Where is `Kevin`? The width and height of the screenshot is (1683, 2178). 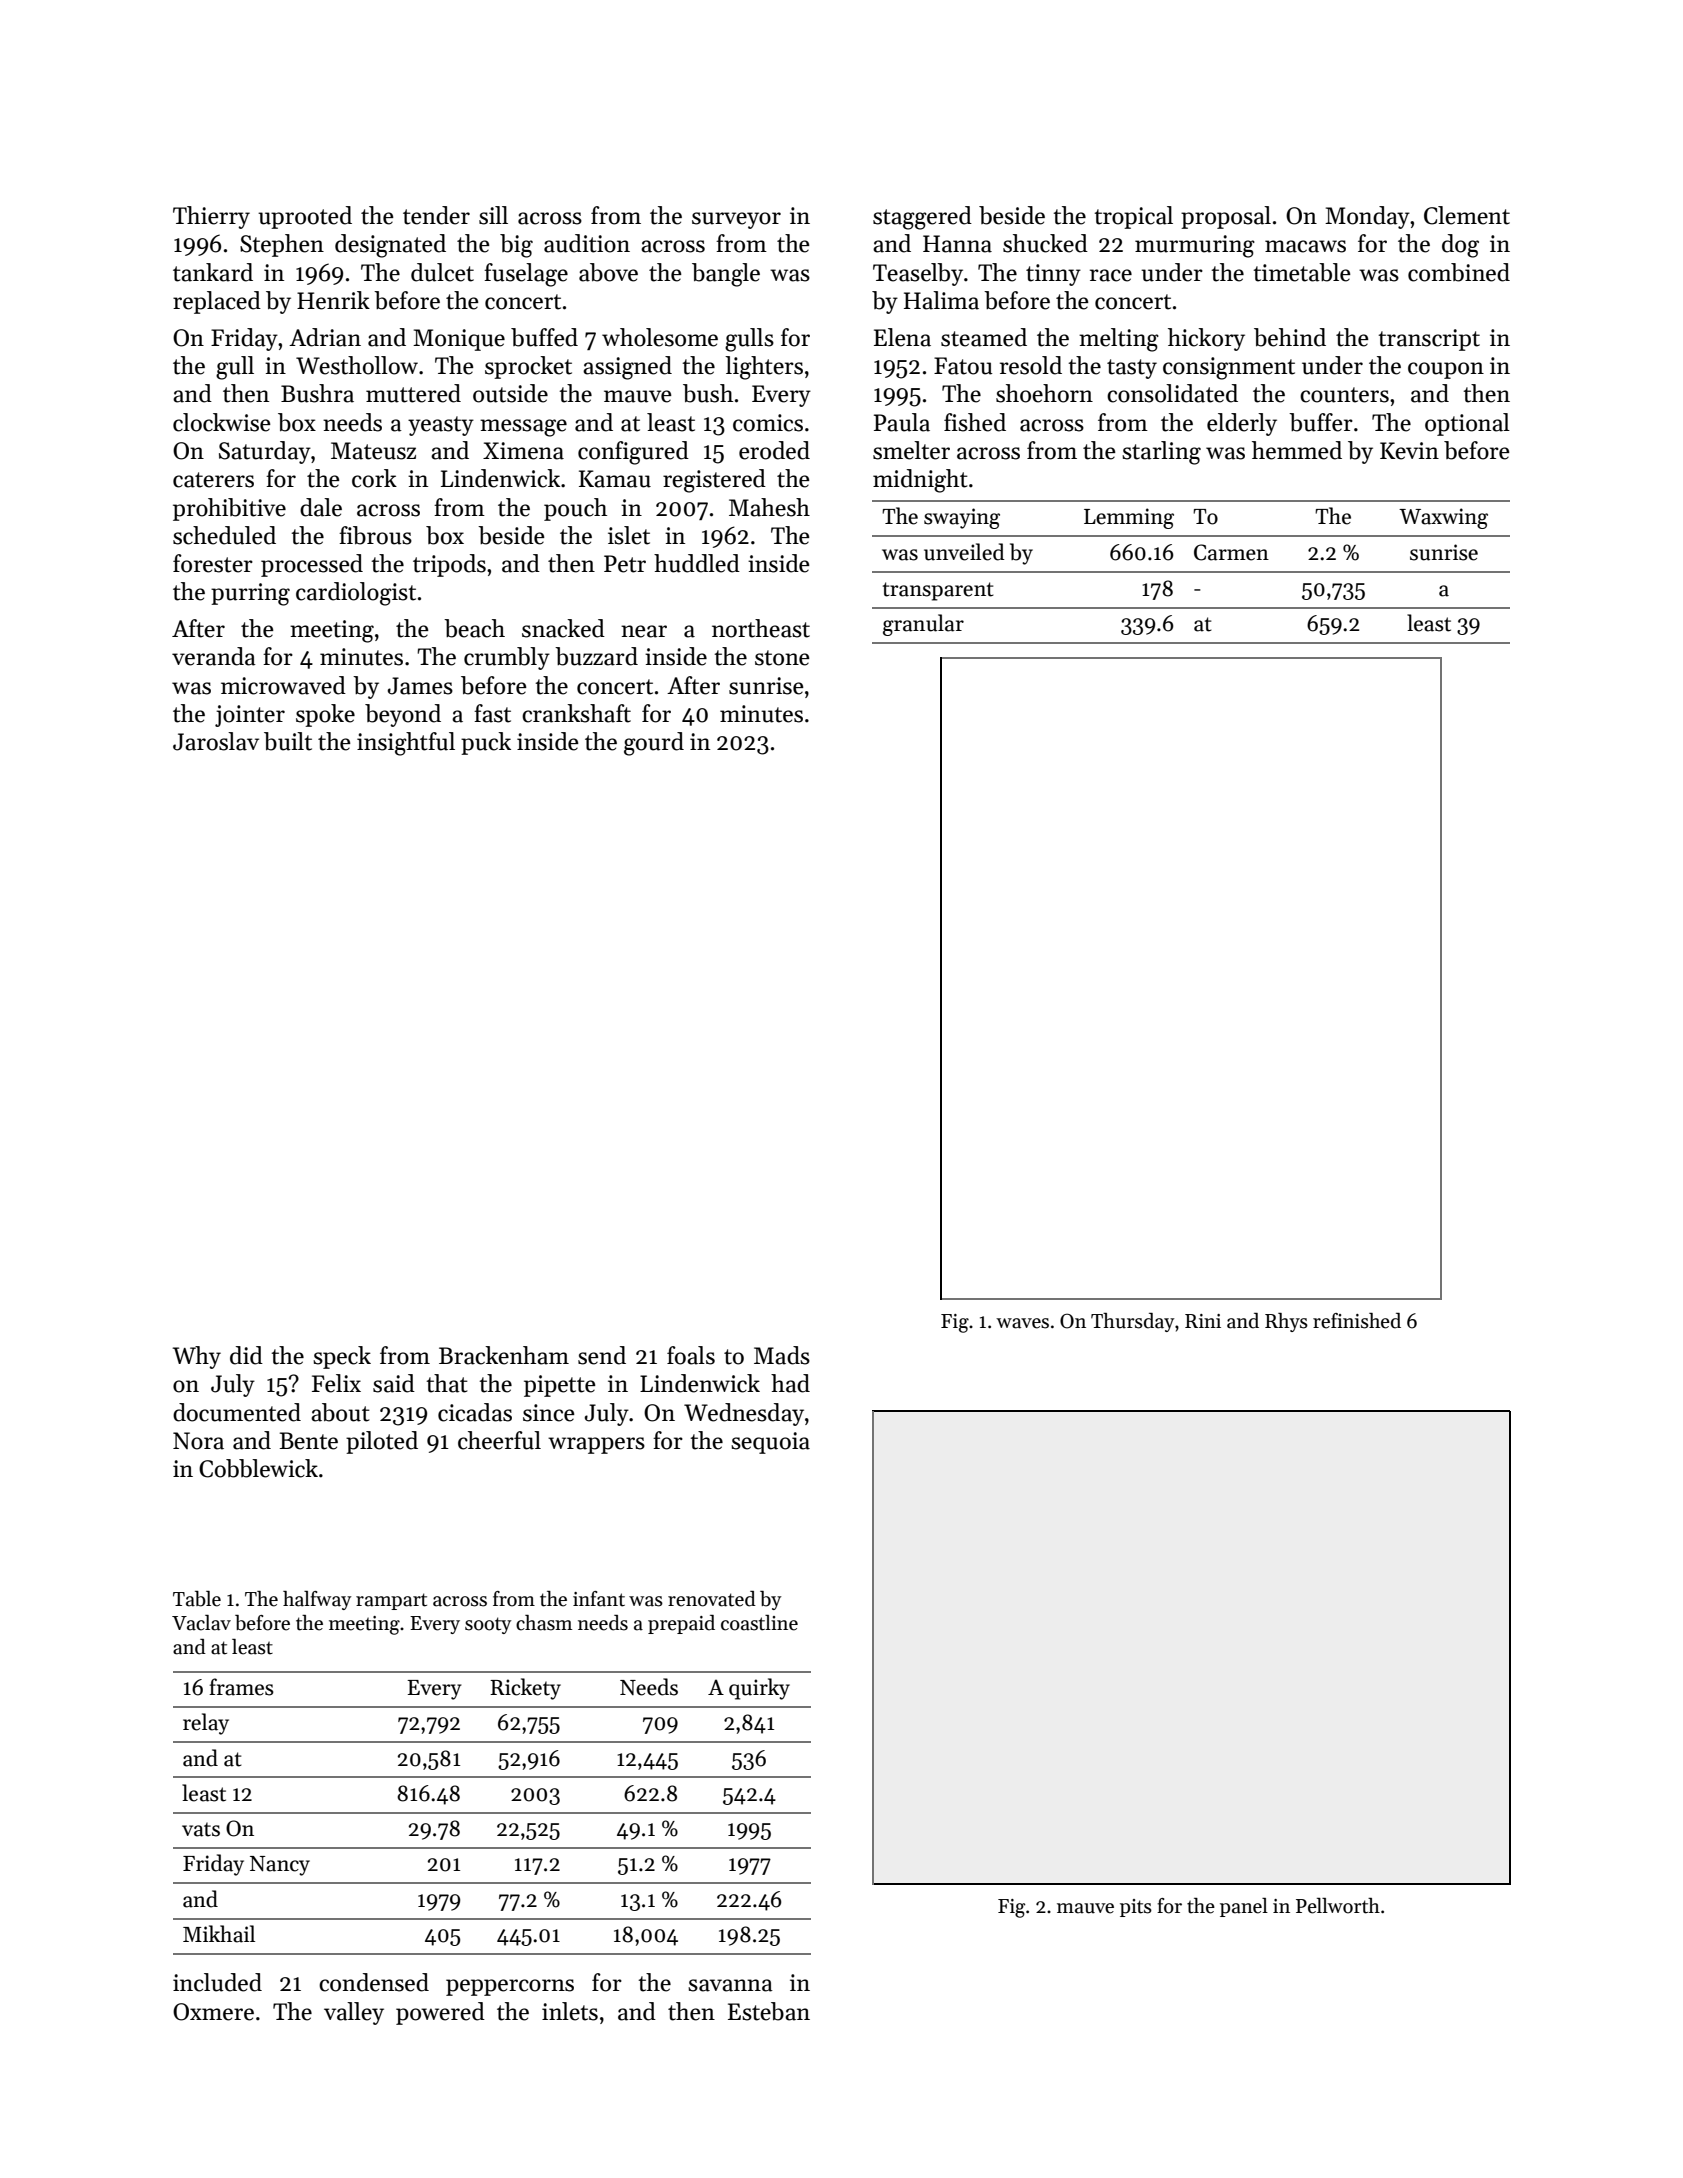
Kevin is located at coordinates (1409, 451).
